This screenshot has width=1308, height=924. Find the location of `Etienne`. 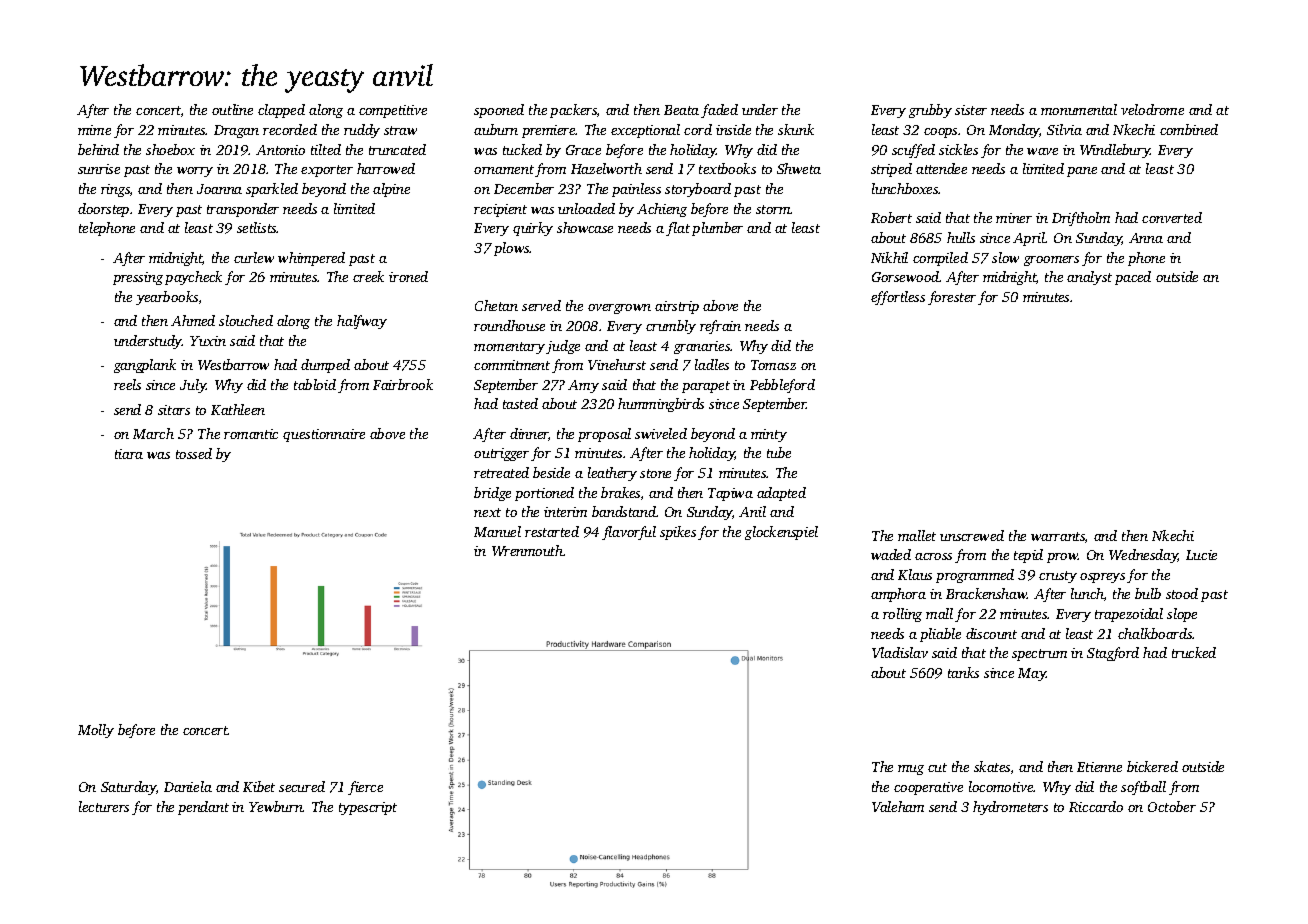

Etienne is located at coordinates (1099, 767).
